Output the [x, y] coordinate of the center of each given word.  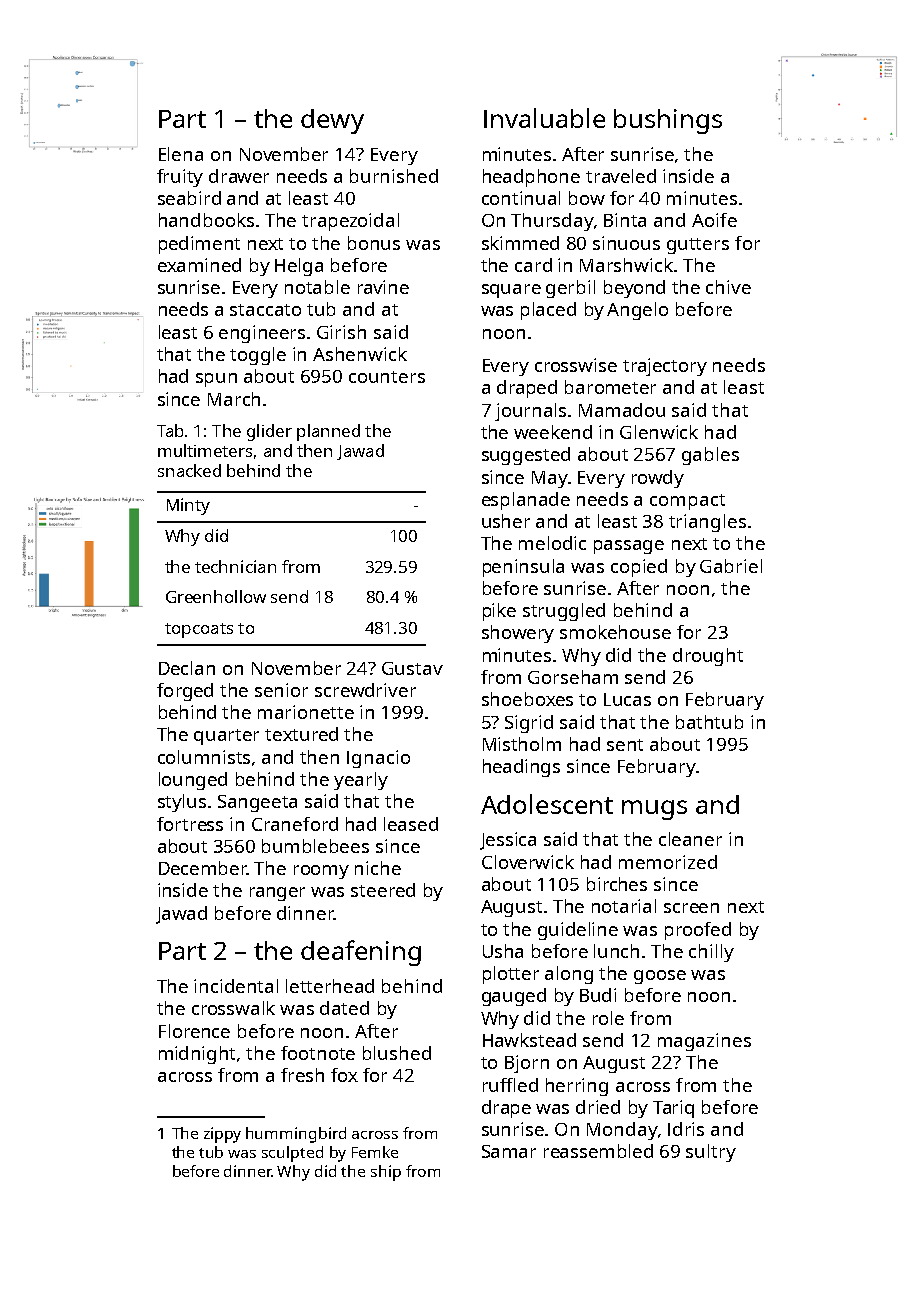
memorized [668, 862]
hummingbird [296, 1135]
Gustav [412, 668]
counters [387, 377]
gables [710, 456]
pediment [199, 245]
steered [383, 890]
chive [728, 287]
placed [548, 311]
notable [317, 287]
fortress [190, 824]
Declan [187, 668]
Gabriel [731, 566]
